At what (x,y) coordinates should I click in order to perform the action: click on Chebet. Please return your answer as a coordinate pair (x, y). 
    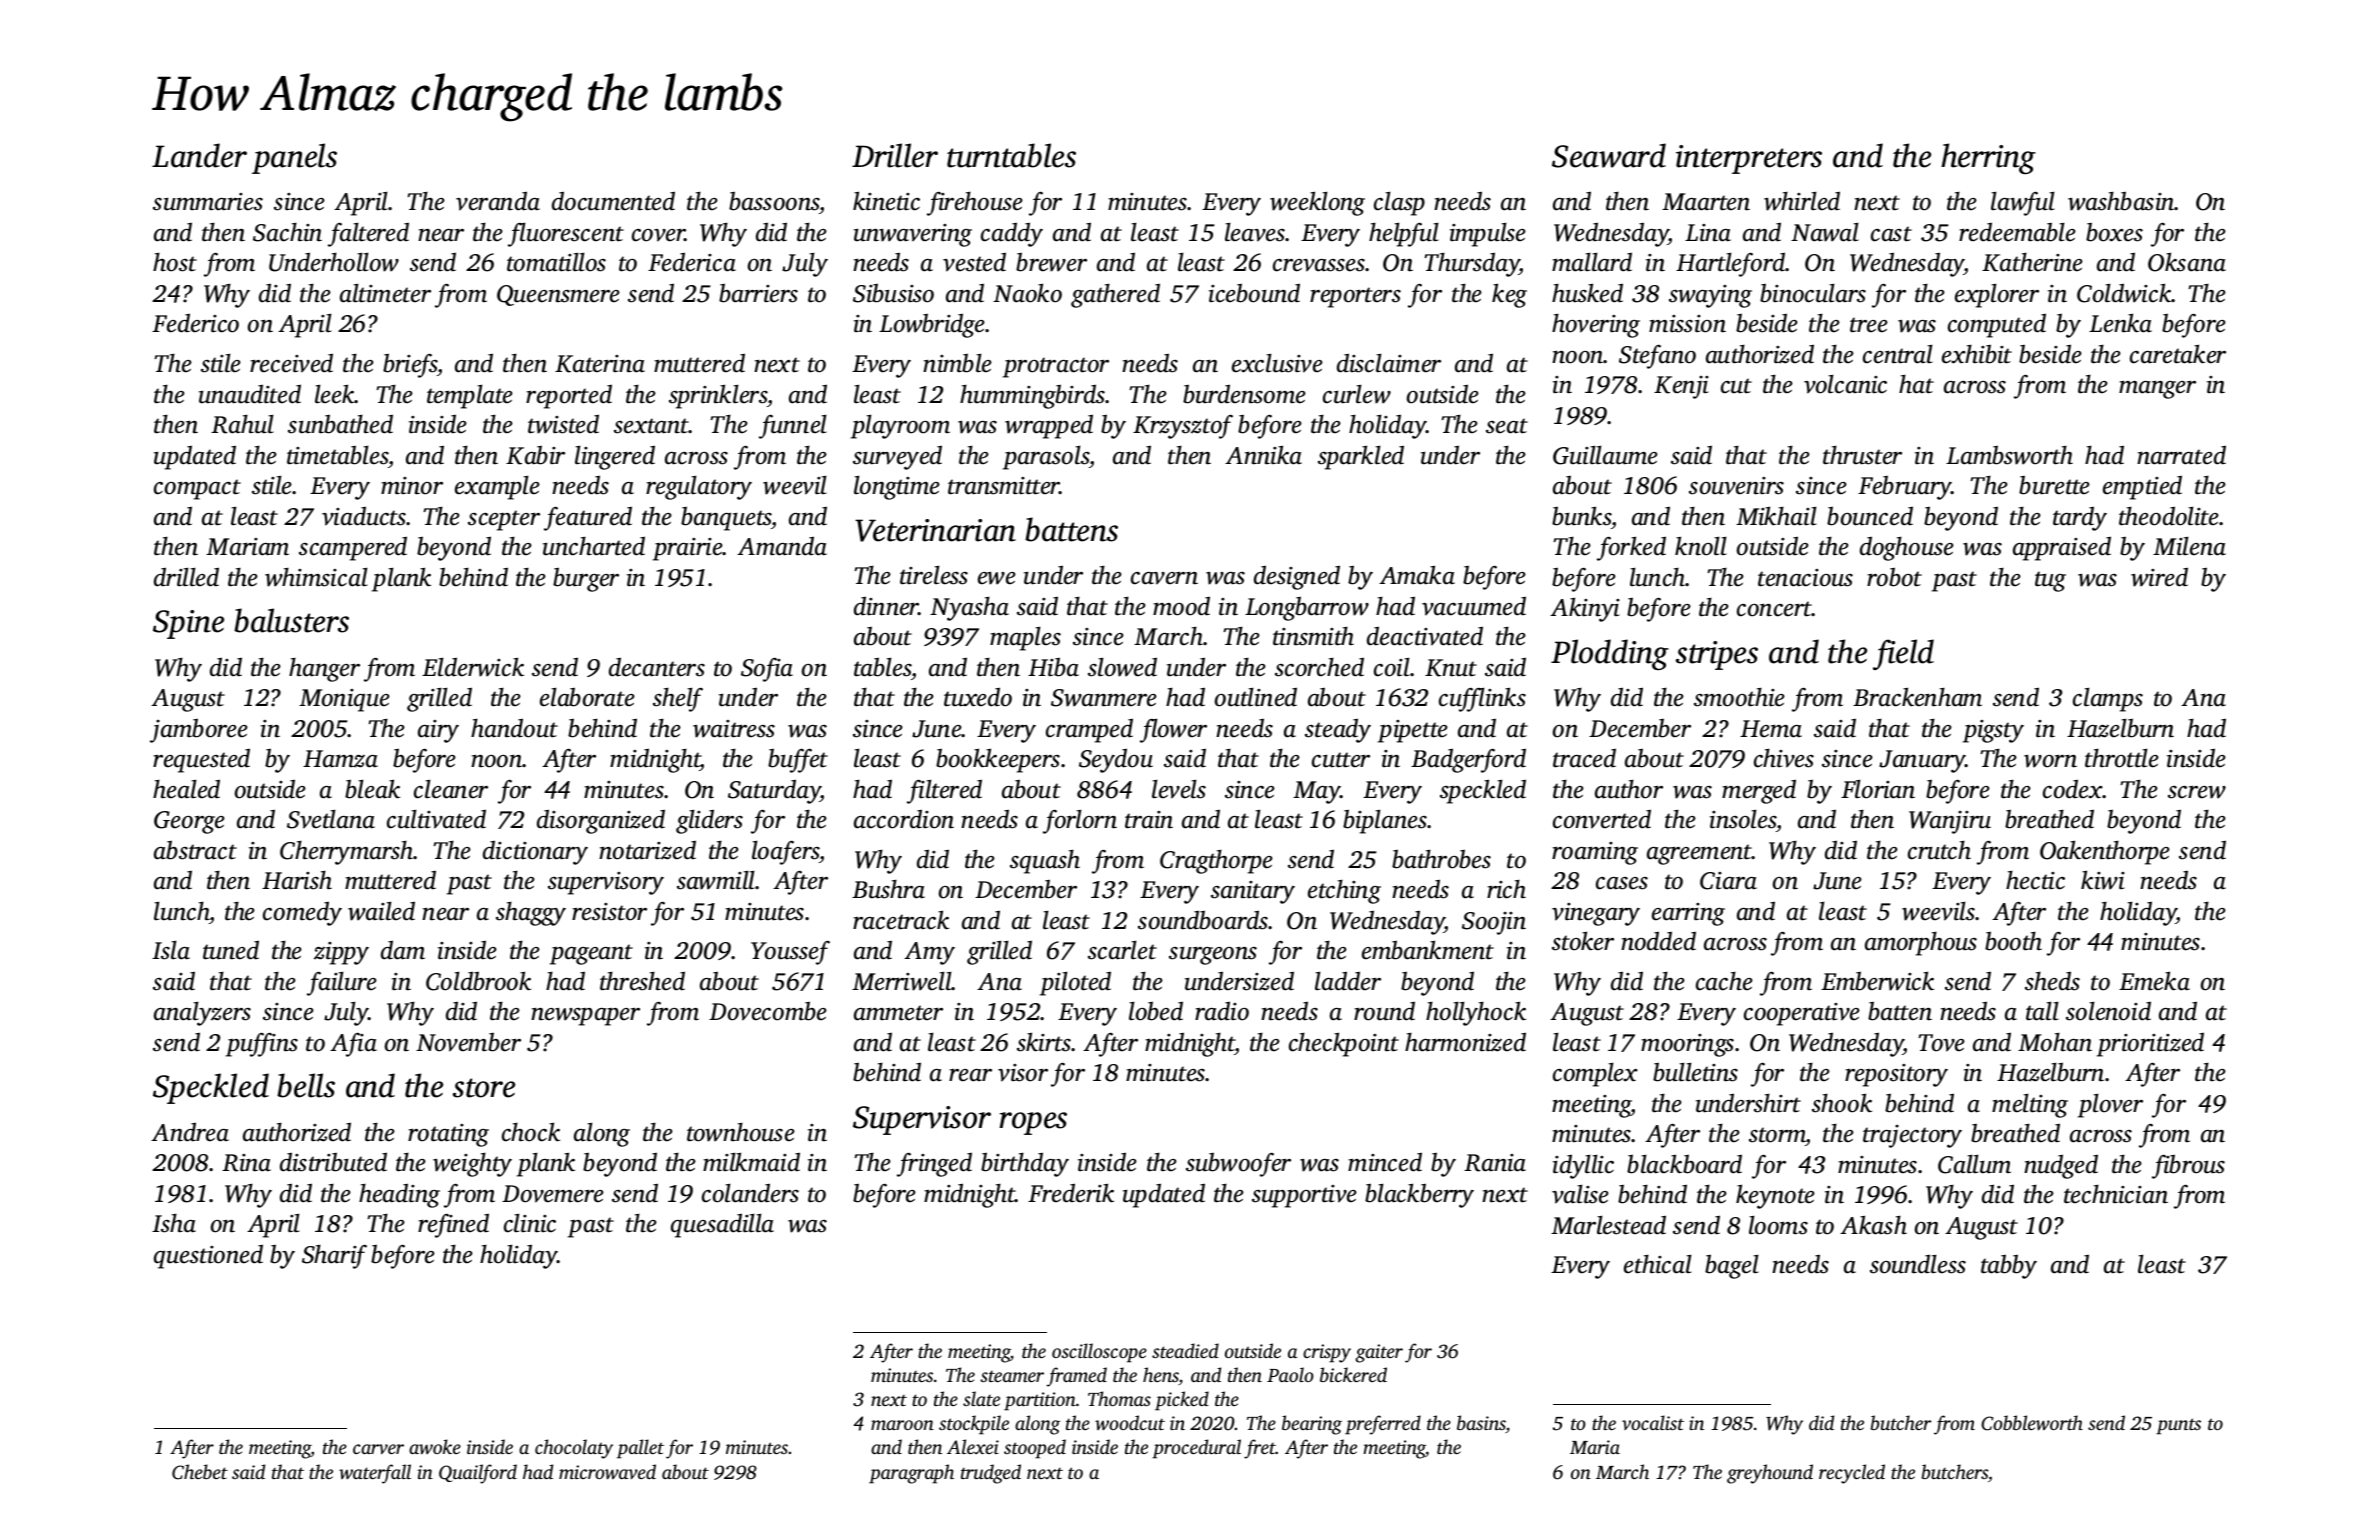
    Looking at the image, I should click on (200, 1472).
